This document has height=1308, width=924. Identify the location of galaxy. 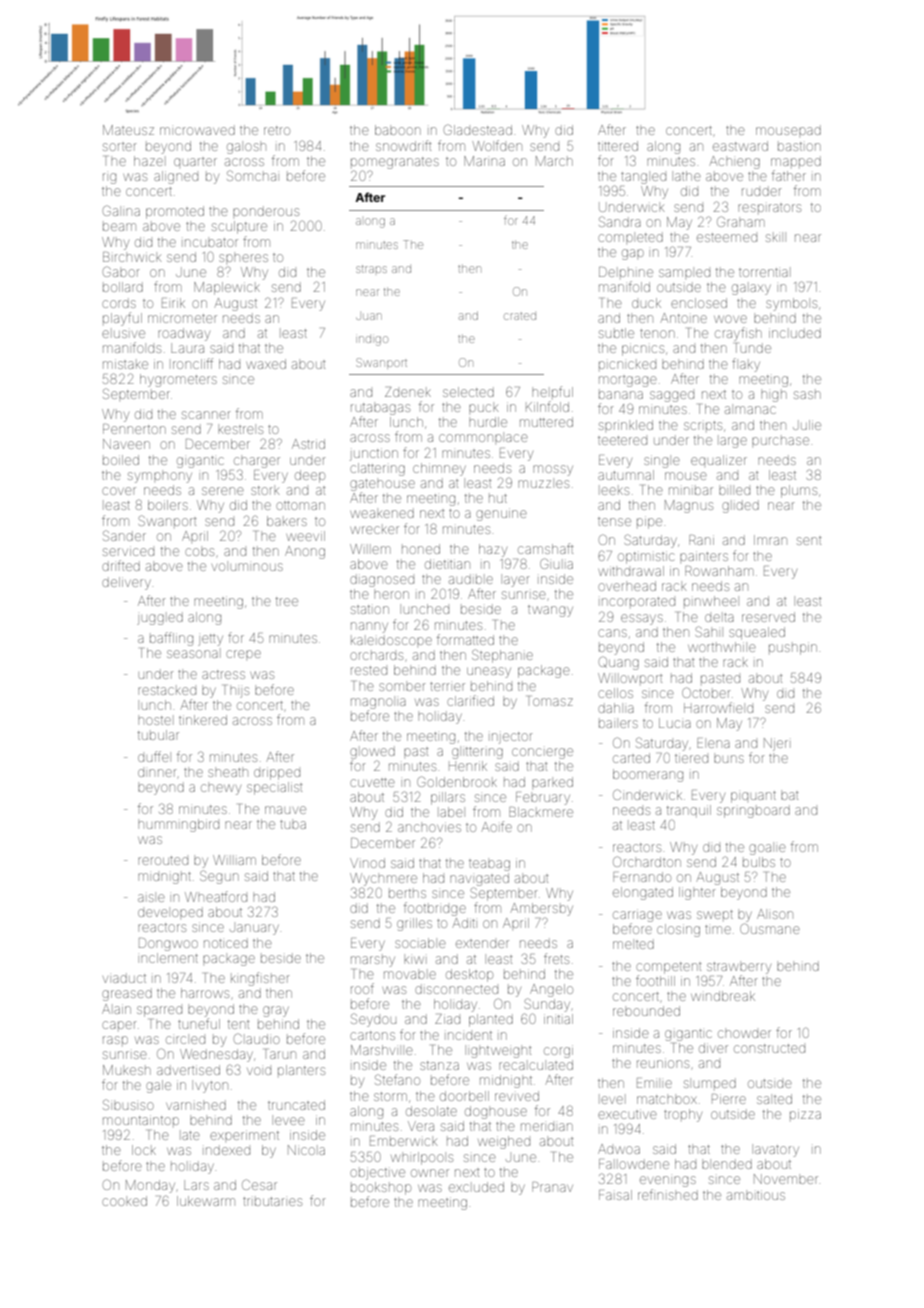
(751, 289).
